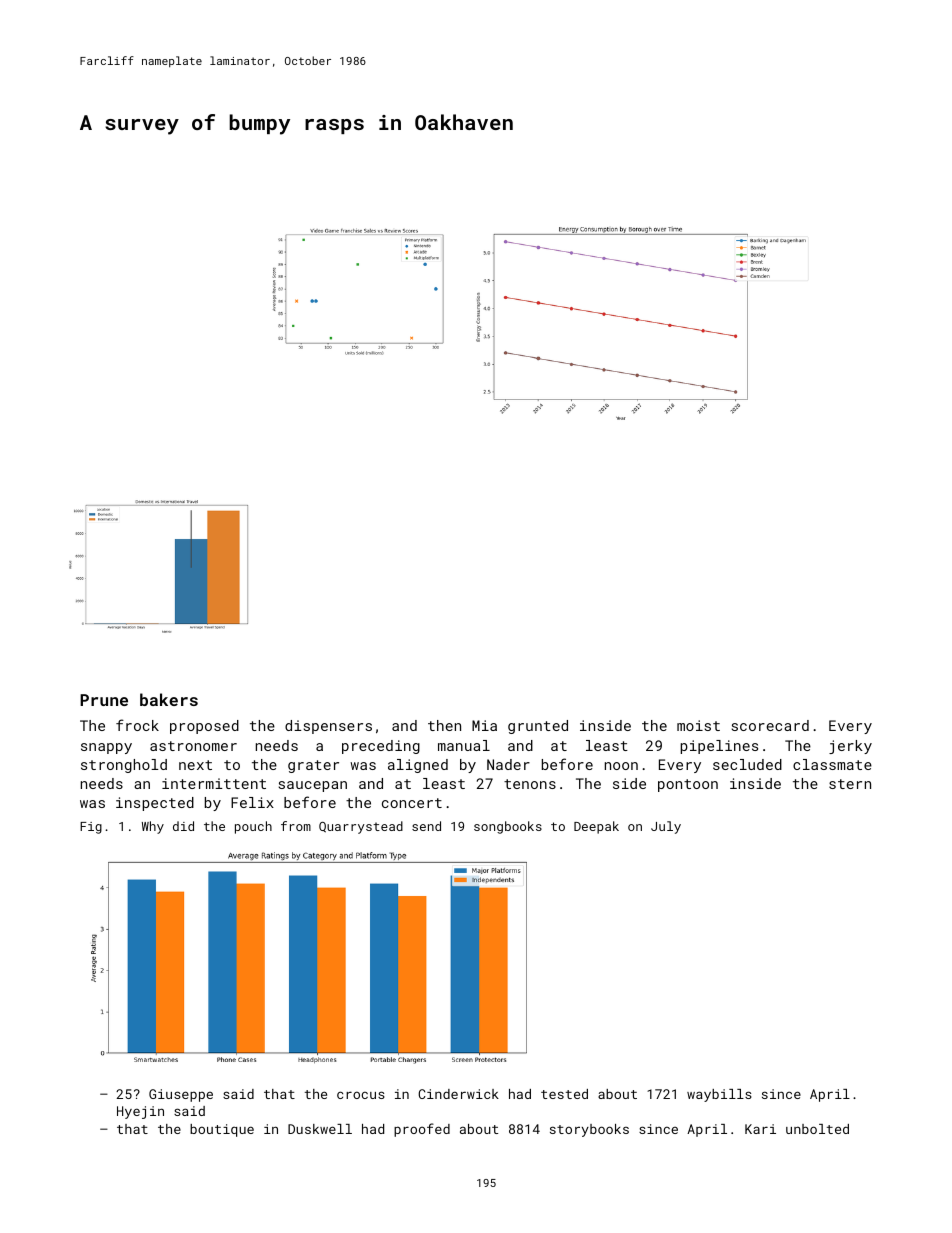 The width and height of the document is (952, 1233). I want to click on proofed, so click(422, 1130).
